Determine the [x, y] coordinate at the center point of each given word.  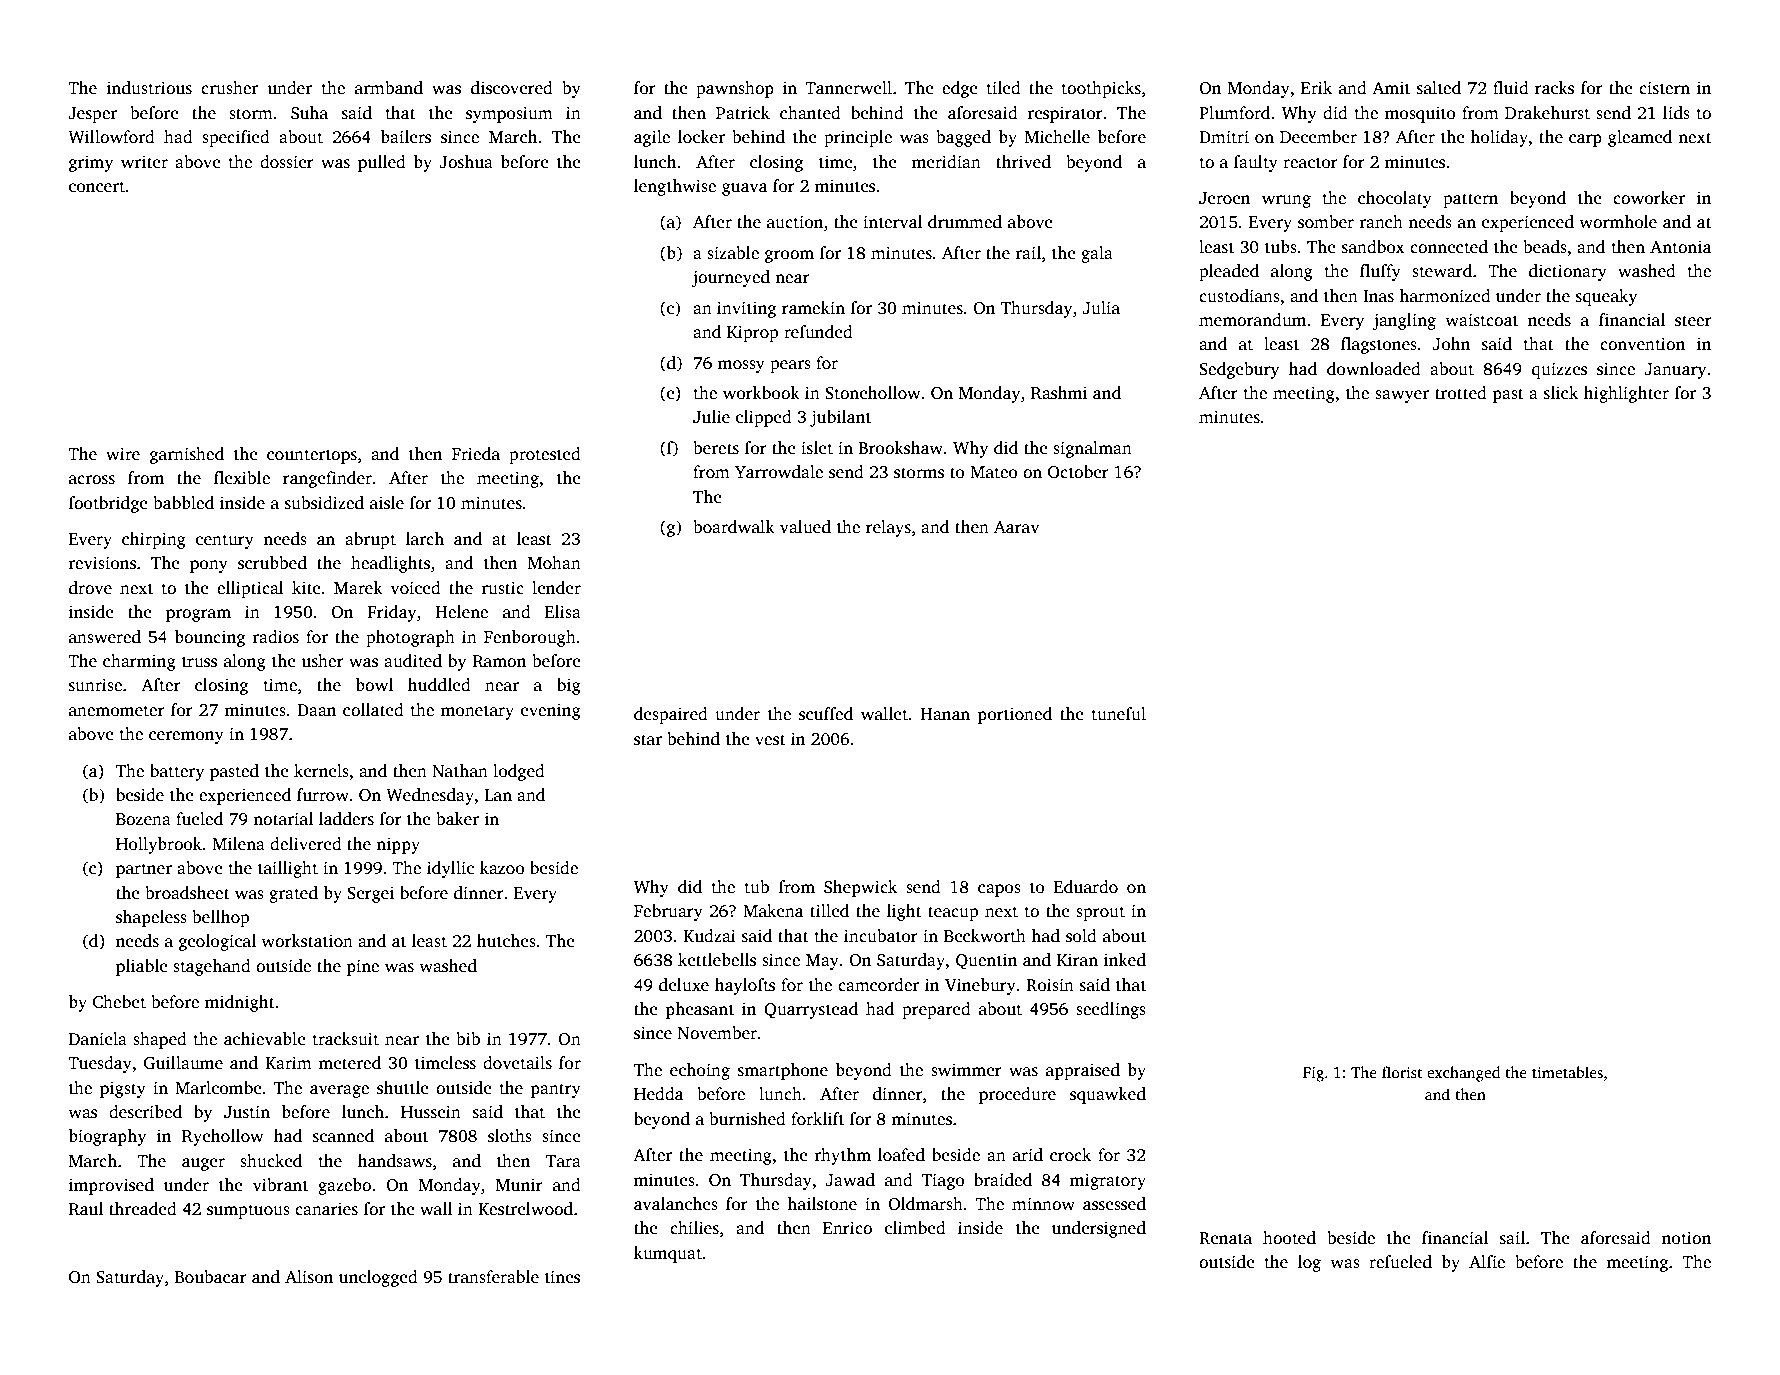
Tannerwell [848, 87]
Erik [1316, 87]
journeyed [730, 278]
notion [1686, 1238]
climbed [915, 1227]
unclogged [378, 1278]
